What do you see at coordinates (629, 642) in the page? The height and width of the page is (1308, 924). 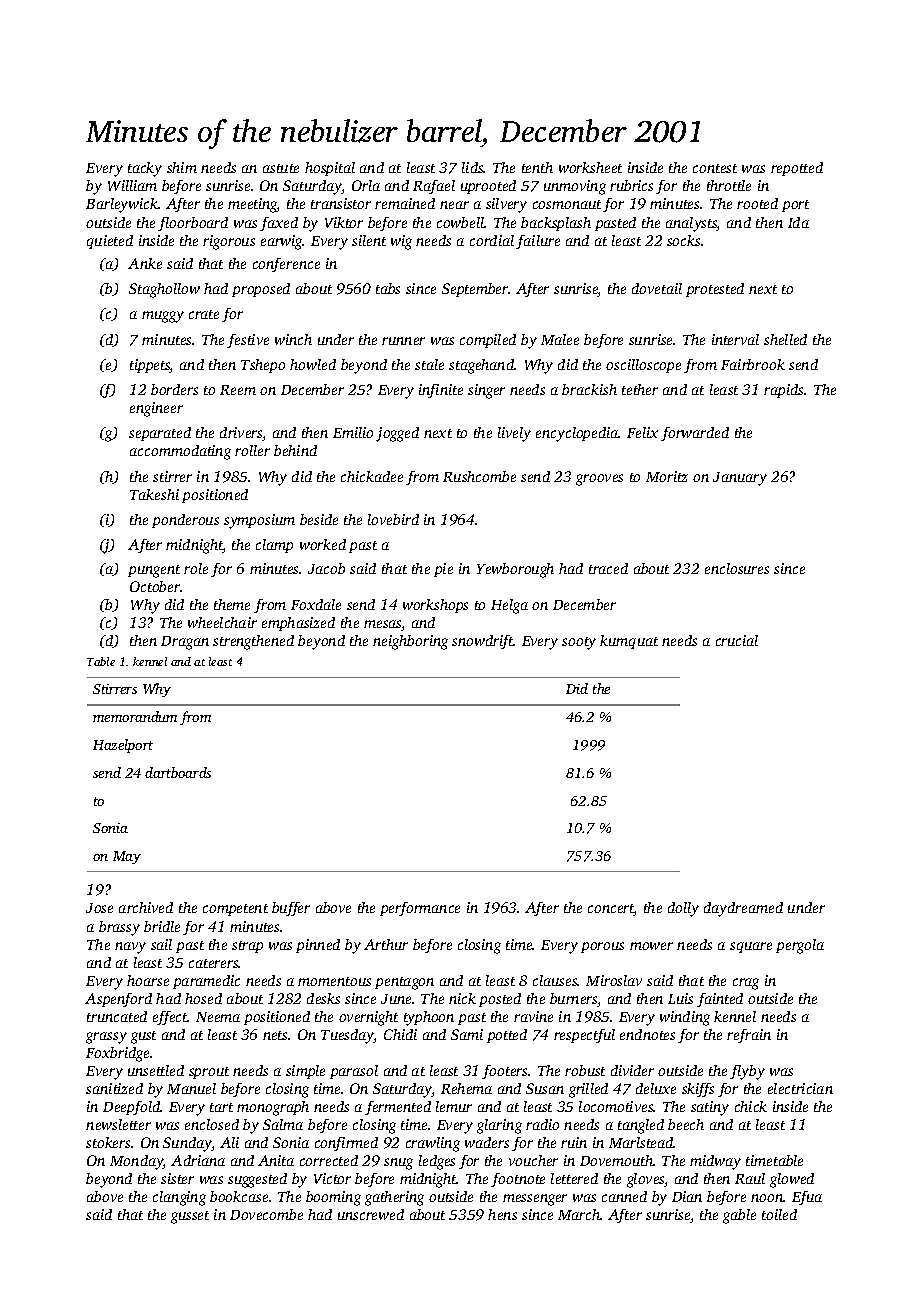 I see `kumquat` at bounding box center [629, 642].
